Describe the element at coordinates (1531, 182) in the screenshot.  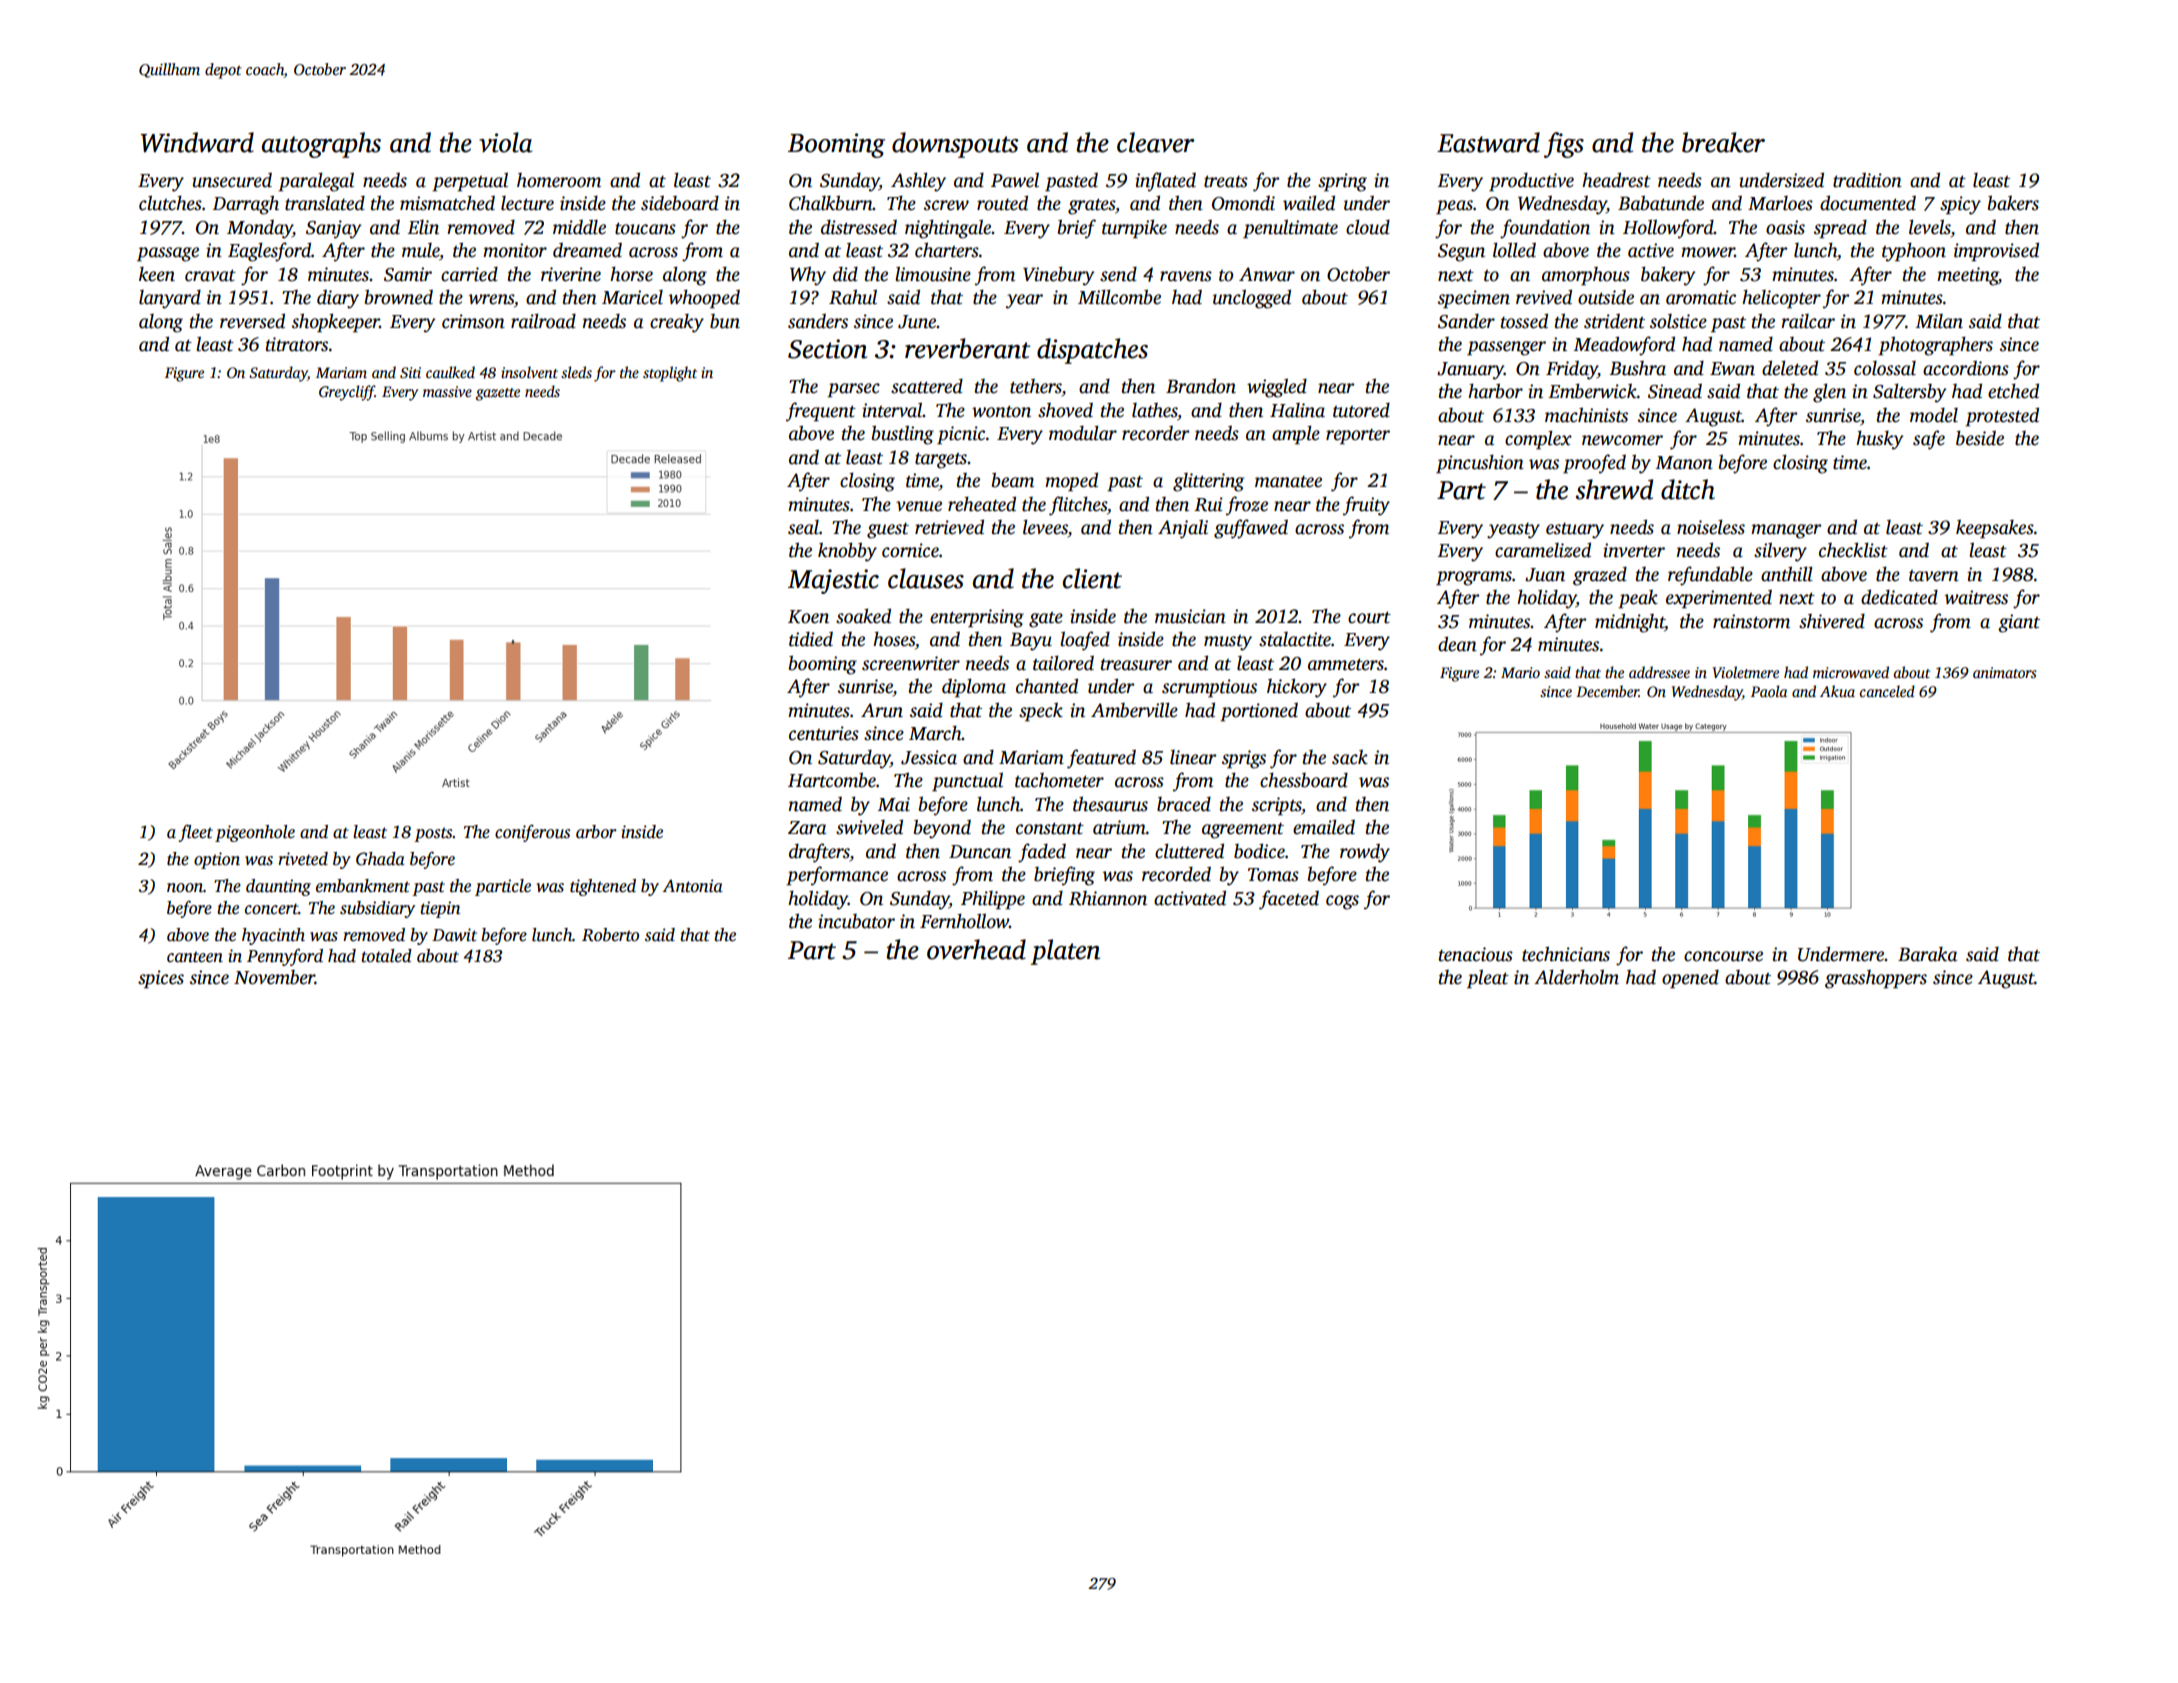
I see `productive` at that location.
